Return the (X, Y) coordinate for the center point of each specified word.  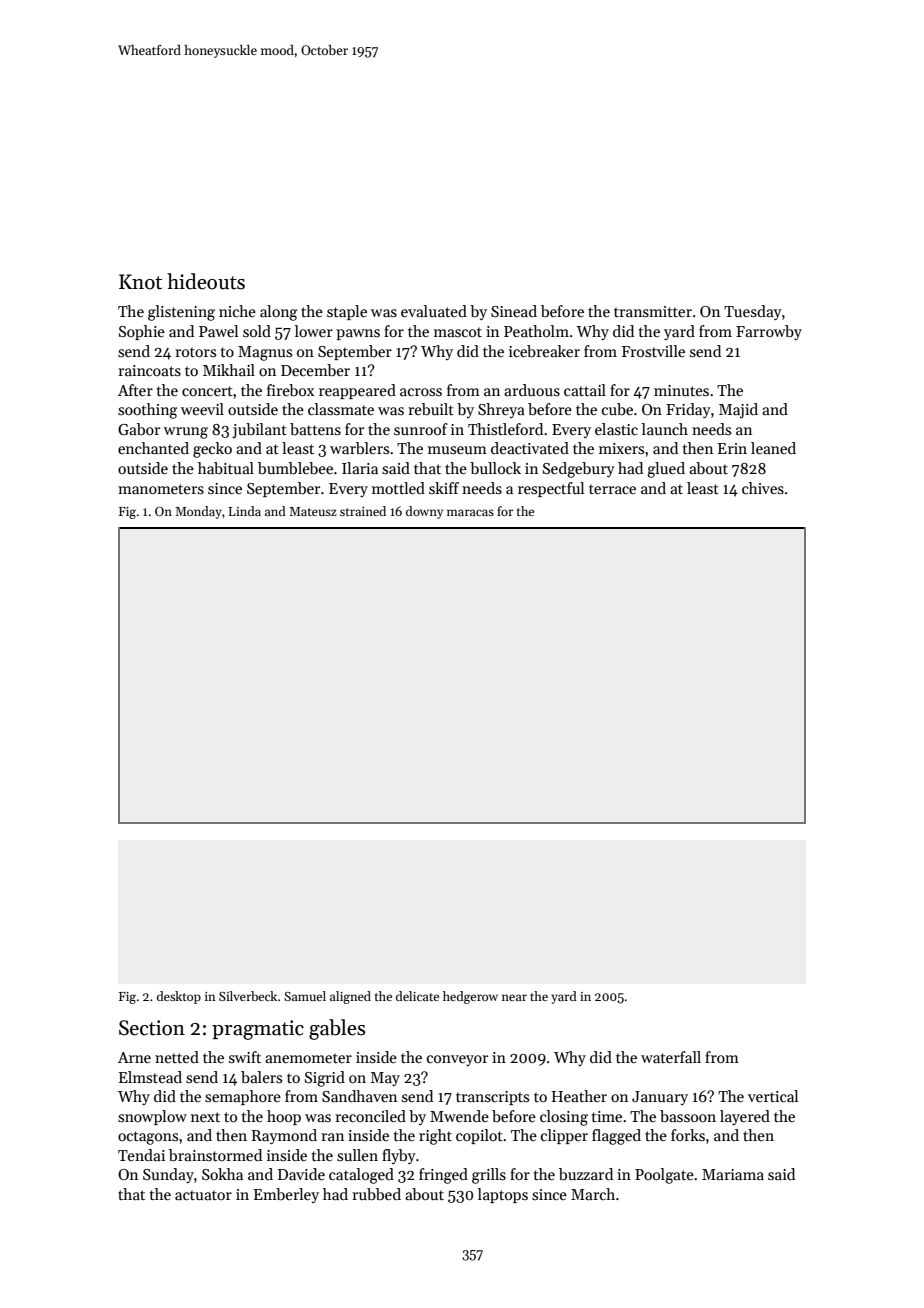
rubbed (376, 1194)
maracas (470, 512)
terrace (612, 489)
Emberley (286, 1195)
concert (207, 391)
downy (424, 512)
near (514, 997)
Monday (198, 512)
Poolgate (664, 1176)
